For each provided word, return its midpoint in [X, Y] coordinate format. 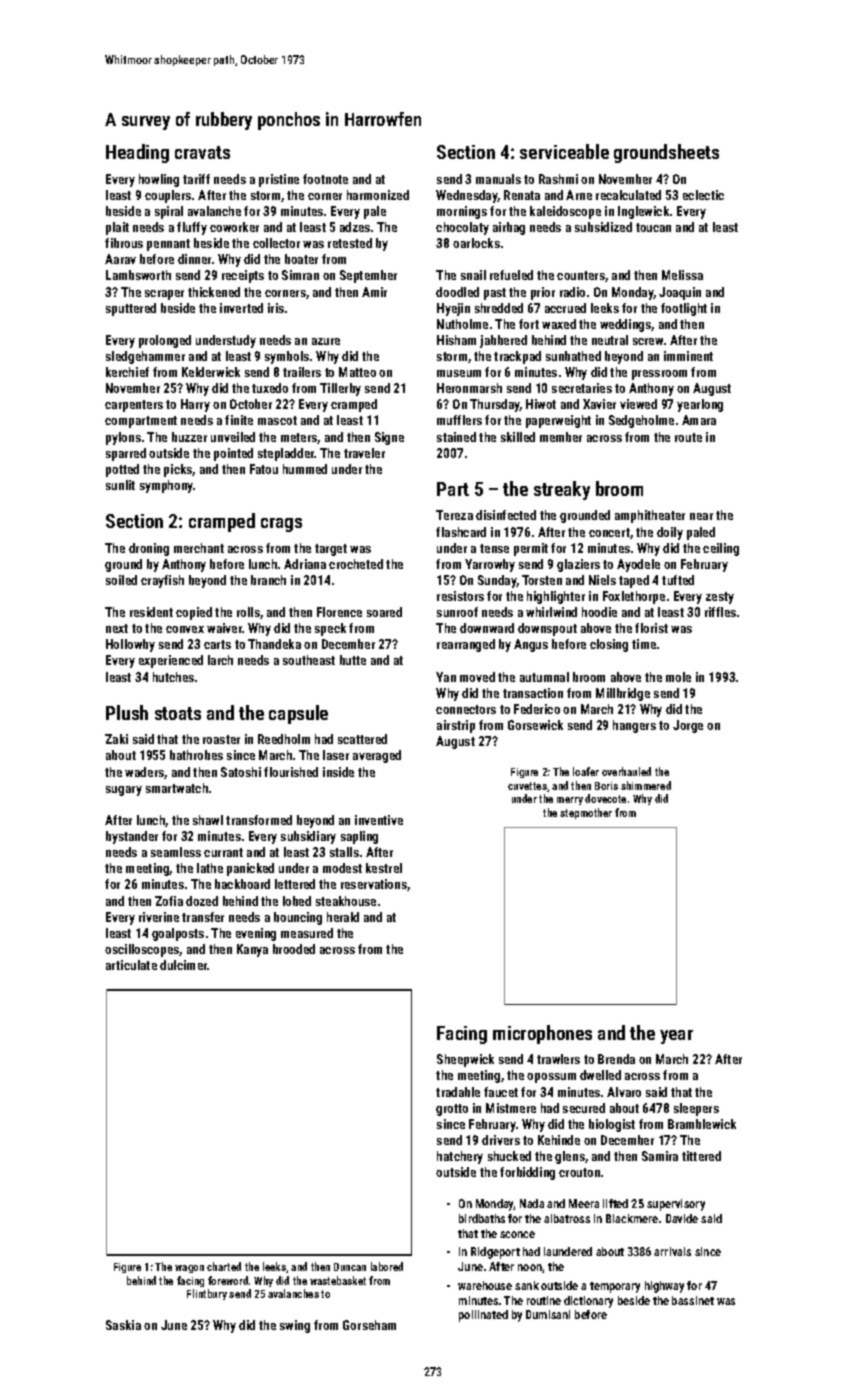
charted [224, 1266]
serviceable [564, 151]
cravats [202, 152]
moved [477, 677]
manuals [498, 179]
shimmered [646, 785]
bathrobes [196, 755]
